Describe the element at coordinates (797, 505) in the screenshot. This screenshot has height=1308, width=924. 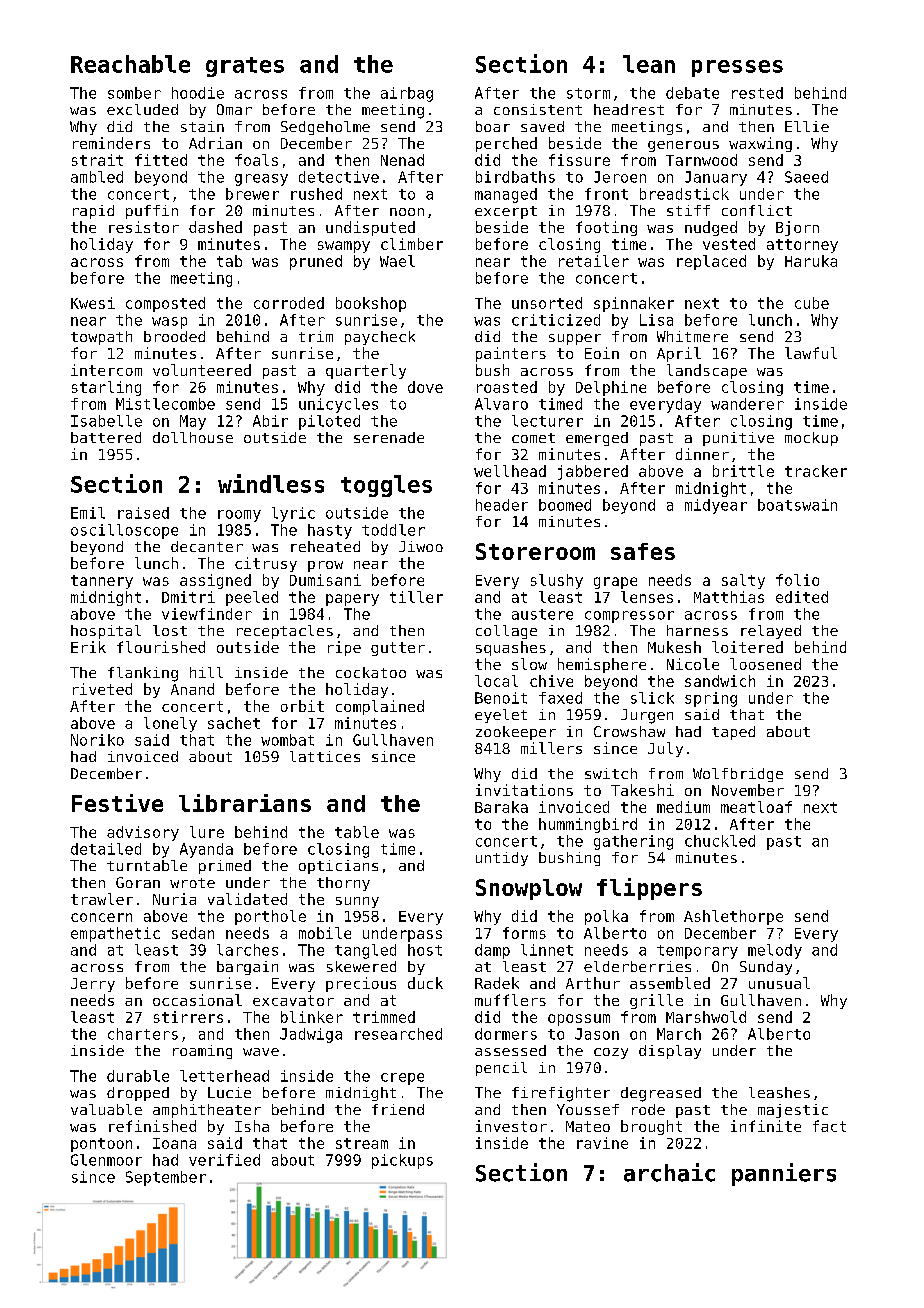
I see `boatswain` at that location.
